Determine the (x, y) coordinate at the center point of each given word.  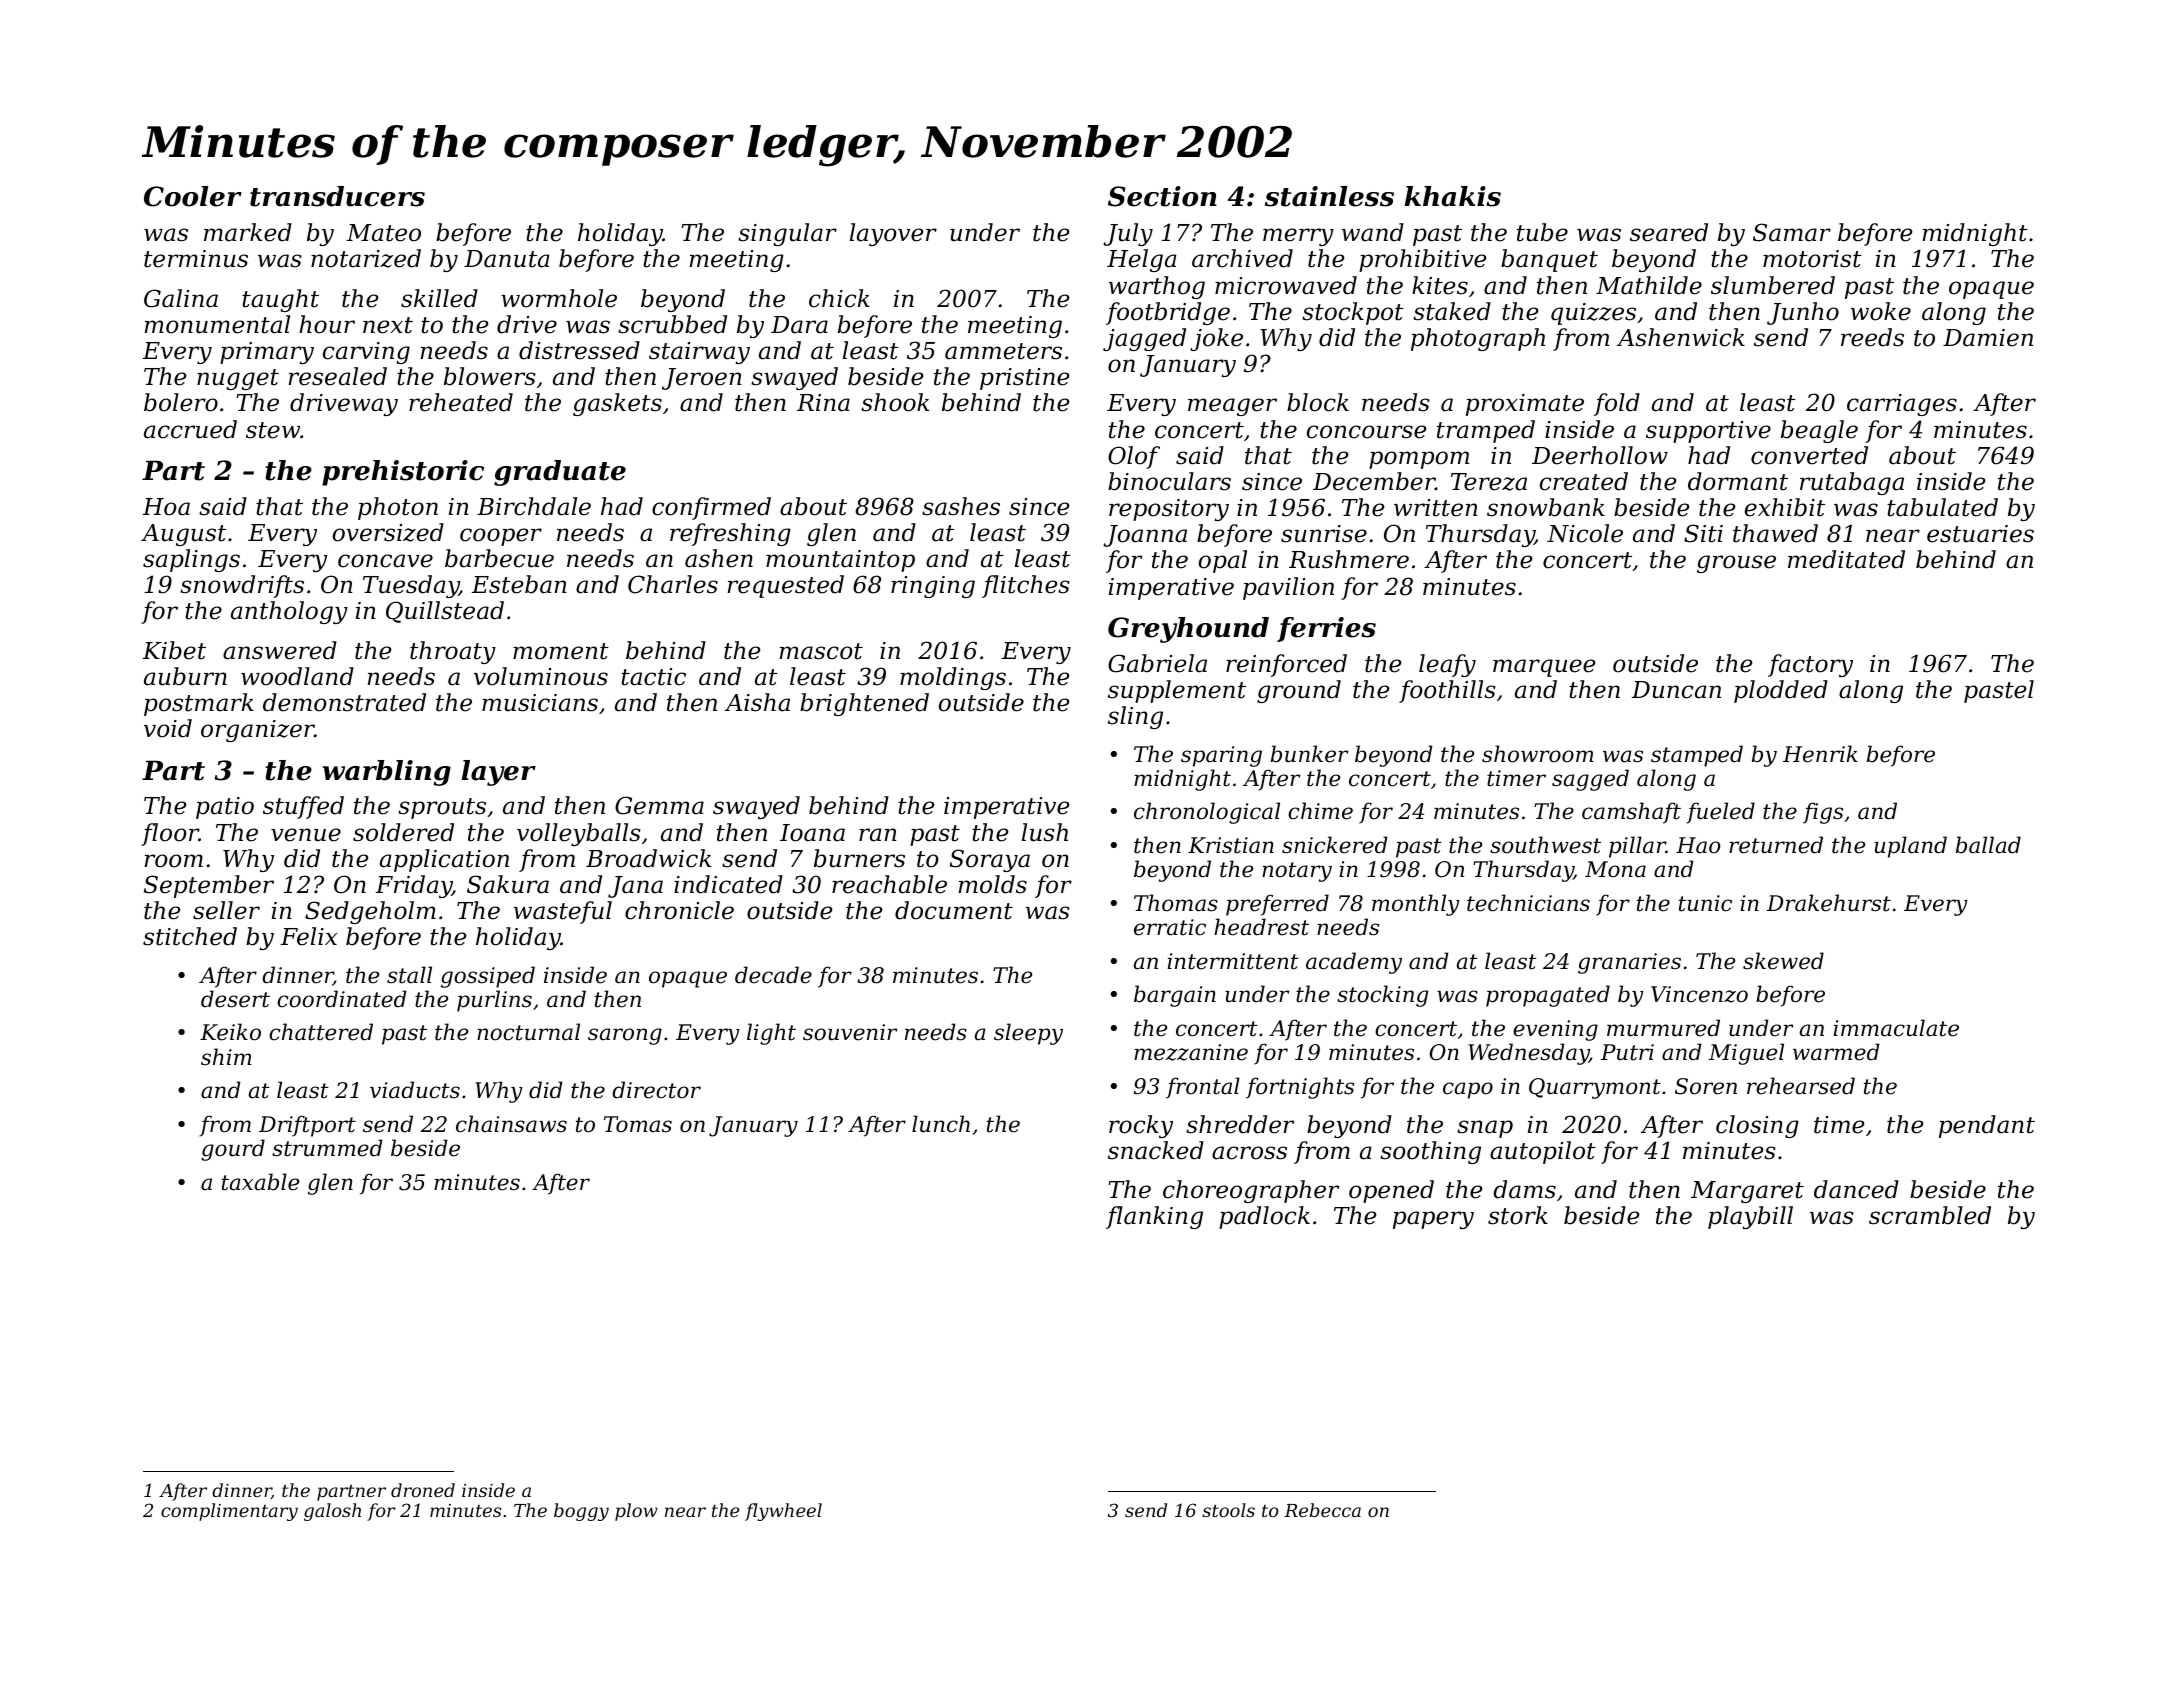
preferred (1277, 905)
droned (423, 1490)
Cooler (193, 196)
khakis (1453, 196)
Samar (1792, 232)
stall (409, 975)
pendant (1987, 1126)
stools (1228, 1510)
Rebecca (1322, 1510)
